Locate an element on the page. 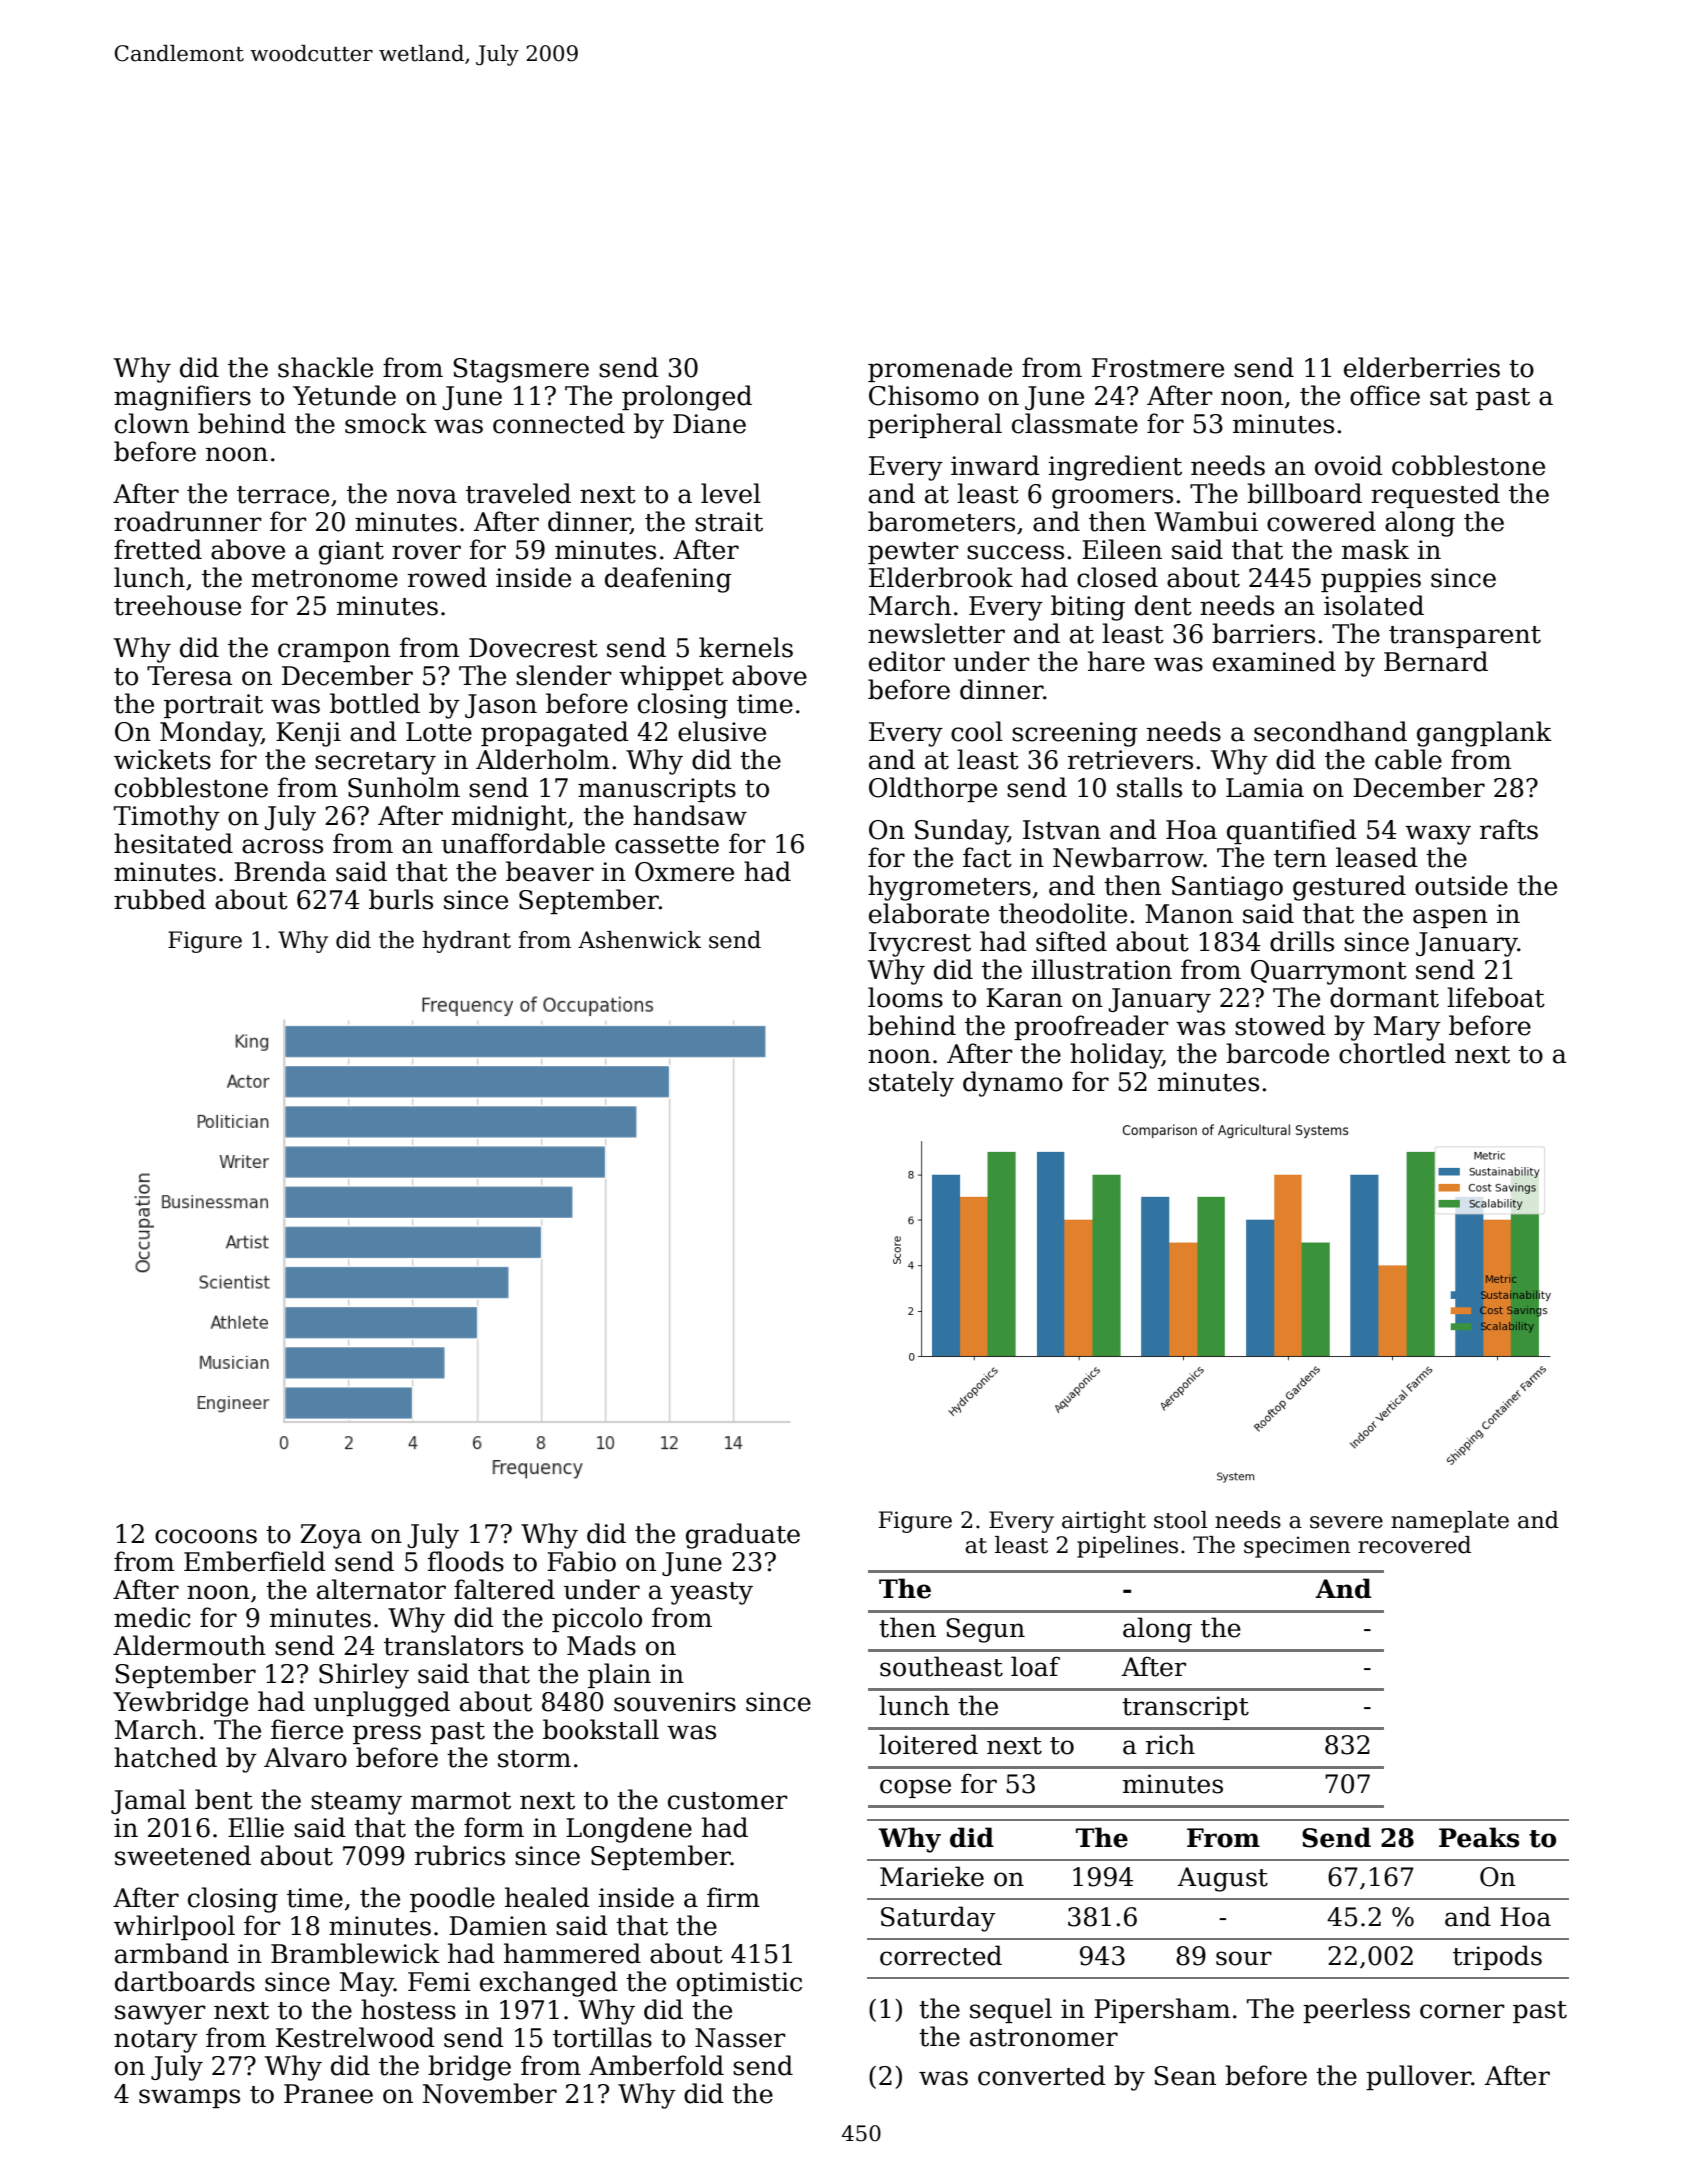 The image size is (1683, 2178). stately is located at coordinates (911, 1084).
